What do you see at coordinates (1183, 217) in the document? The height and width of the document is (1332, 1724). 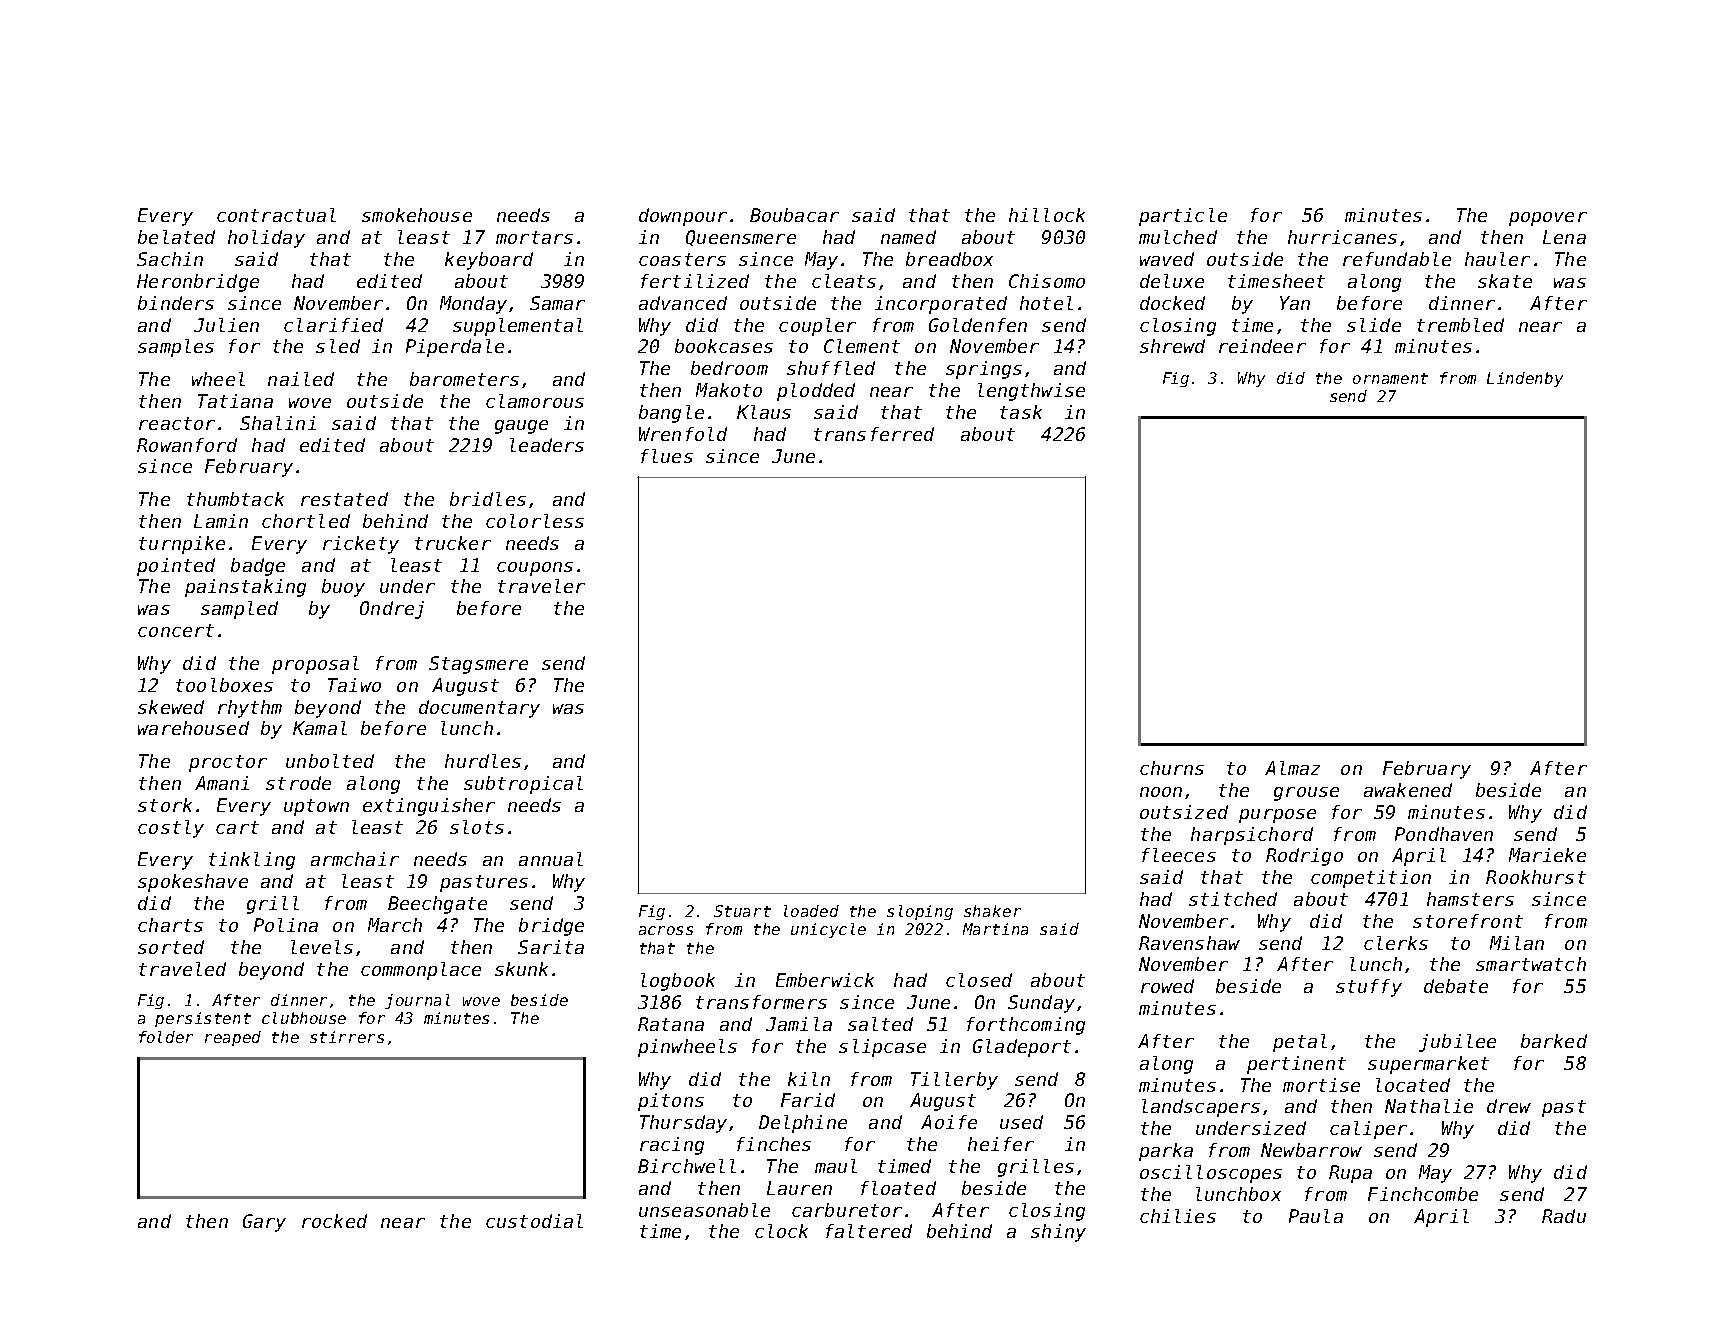 I see `particle` at bounding box center [1183, 217].
